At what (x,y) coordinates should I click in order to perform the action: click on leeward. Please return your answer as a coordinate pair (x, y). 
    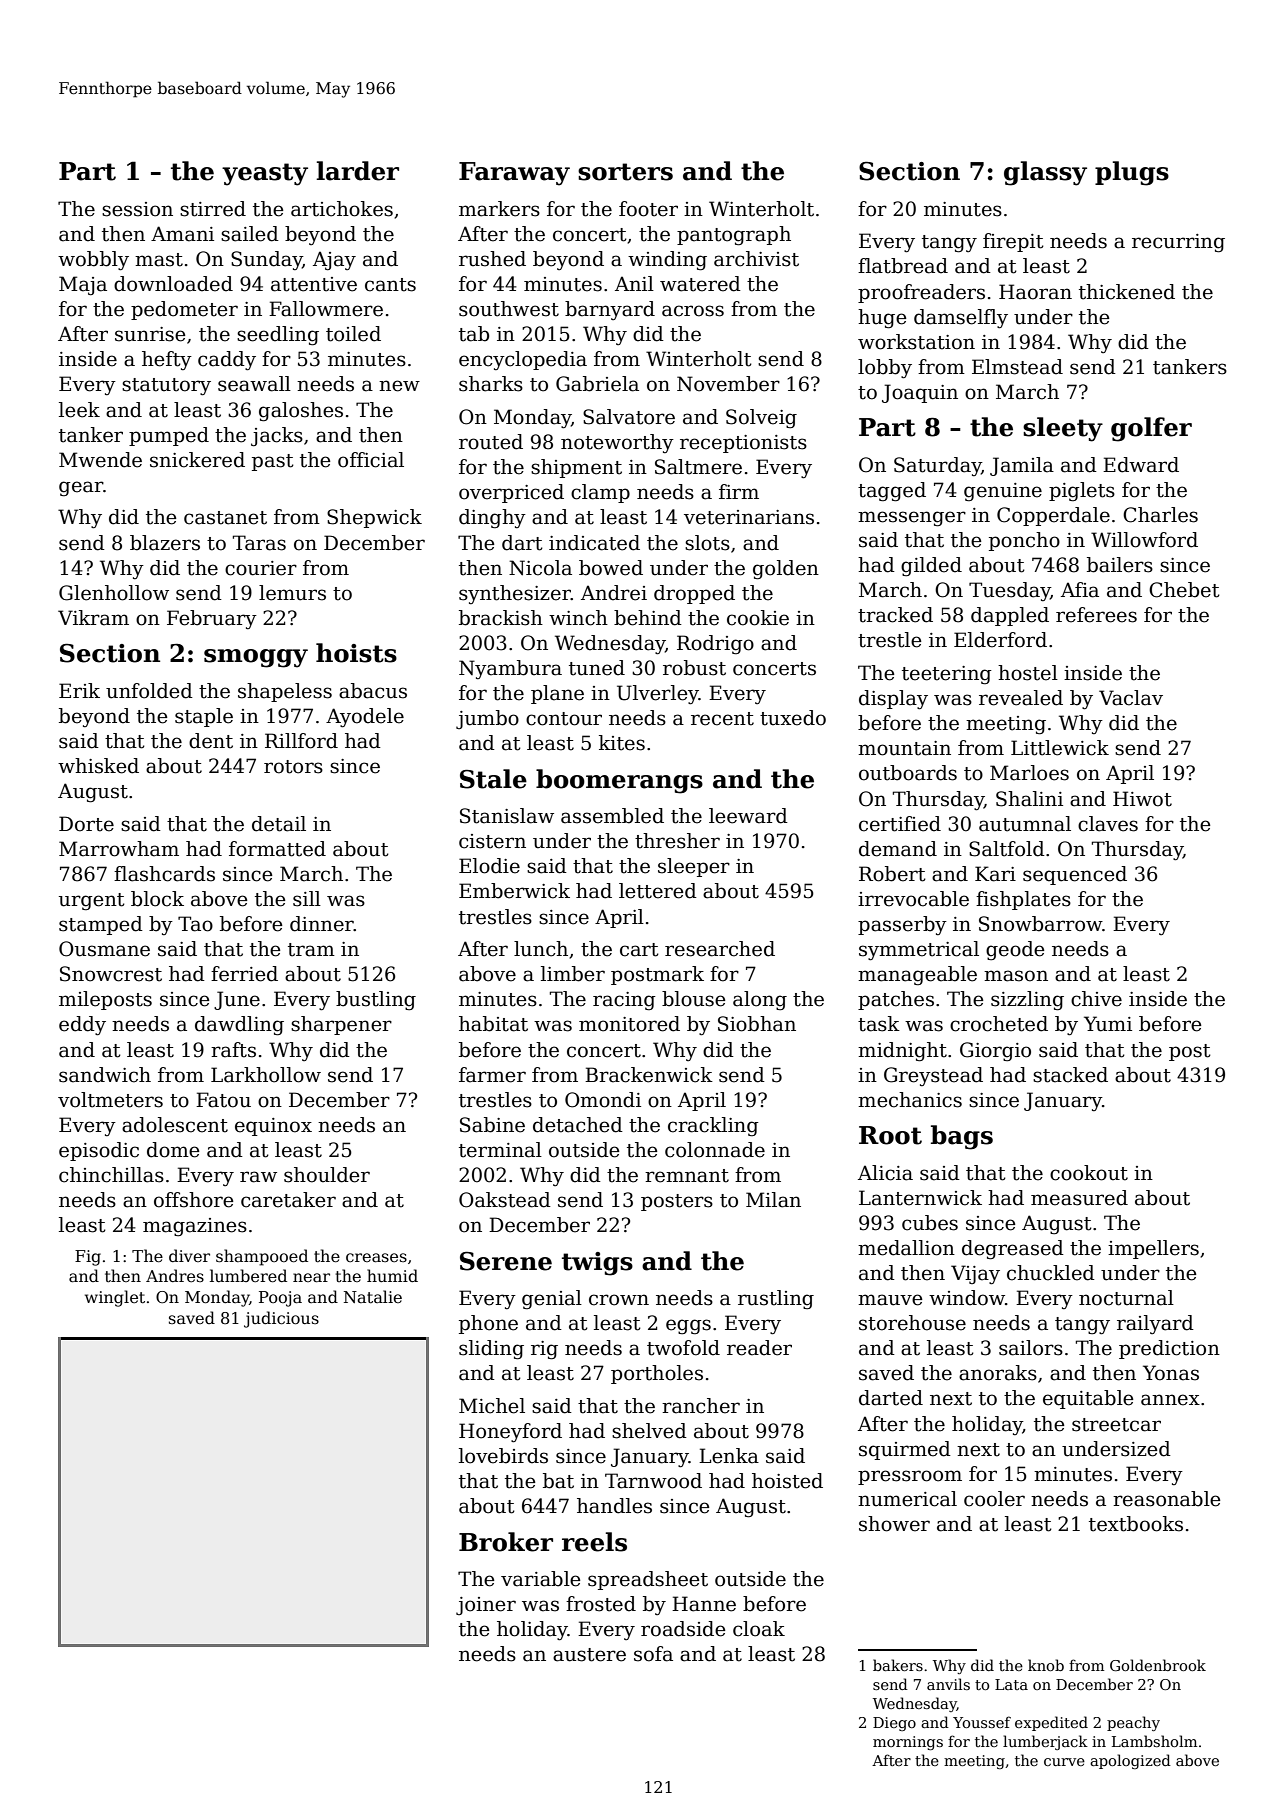
    Looking at the image, I should click on (748, 816).
